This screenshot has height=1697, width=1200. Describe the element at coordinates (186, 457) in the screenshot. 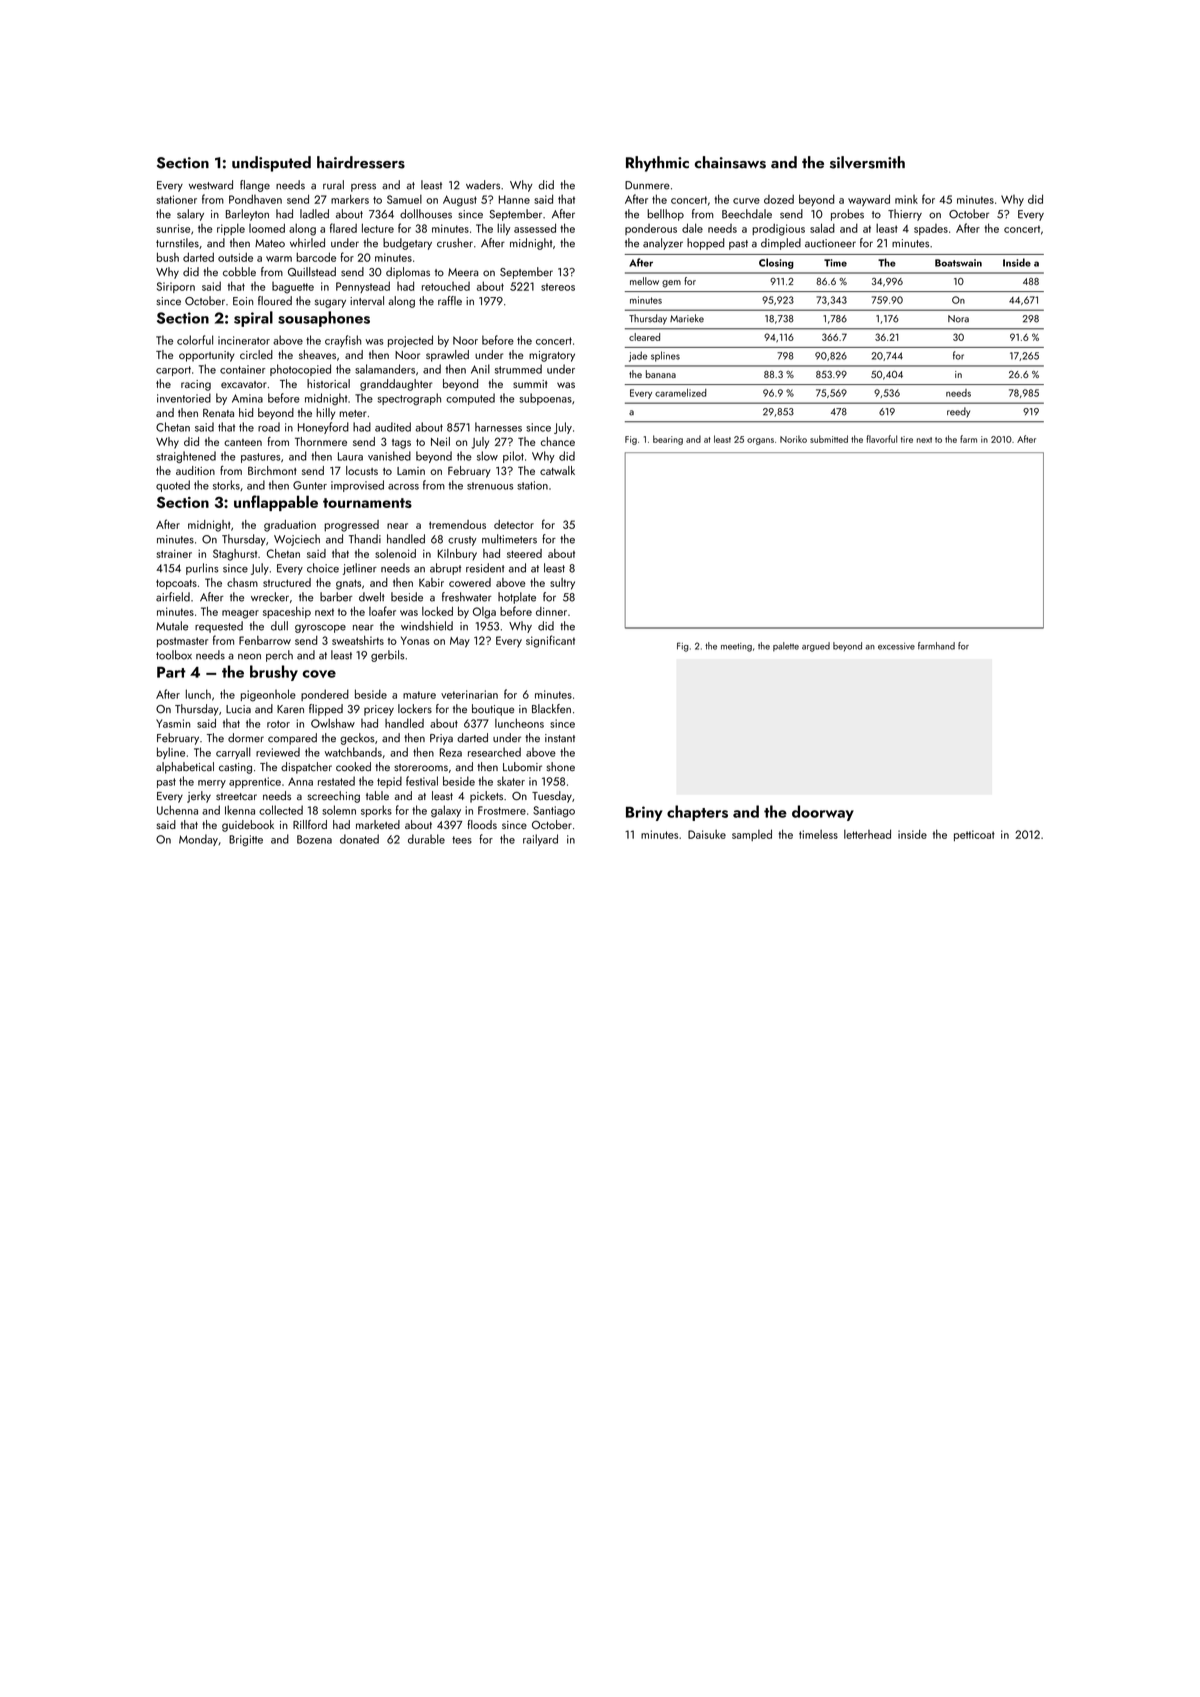

I see `straightened` at that location.
